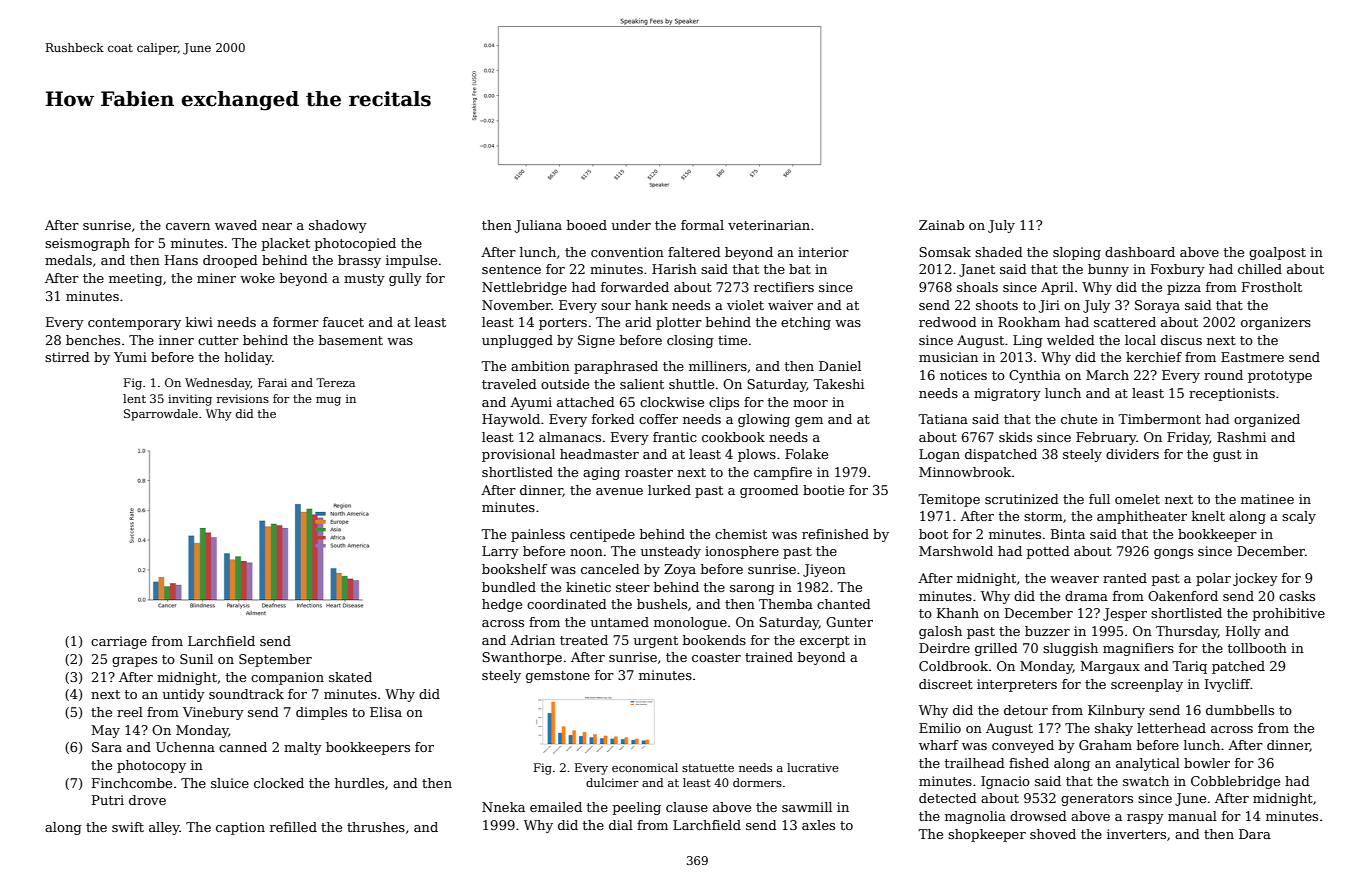 Image resolution: width=1372 pixels, height=887 pixels. What do you see at coordinates (1260, 269) in the screenshot?
I see `chilled` at bounding box center [1260, 269].
